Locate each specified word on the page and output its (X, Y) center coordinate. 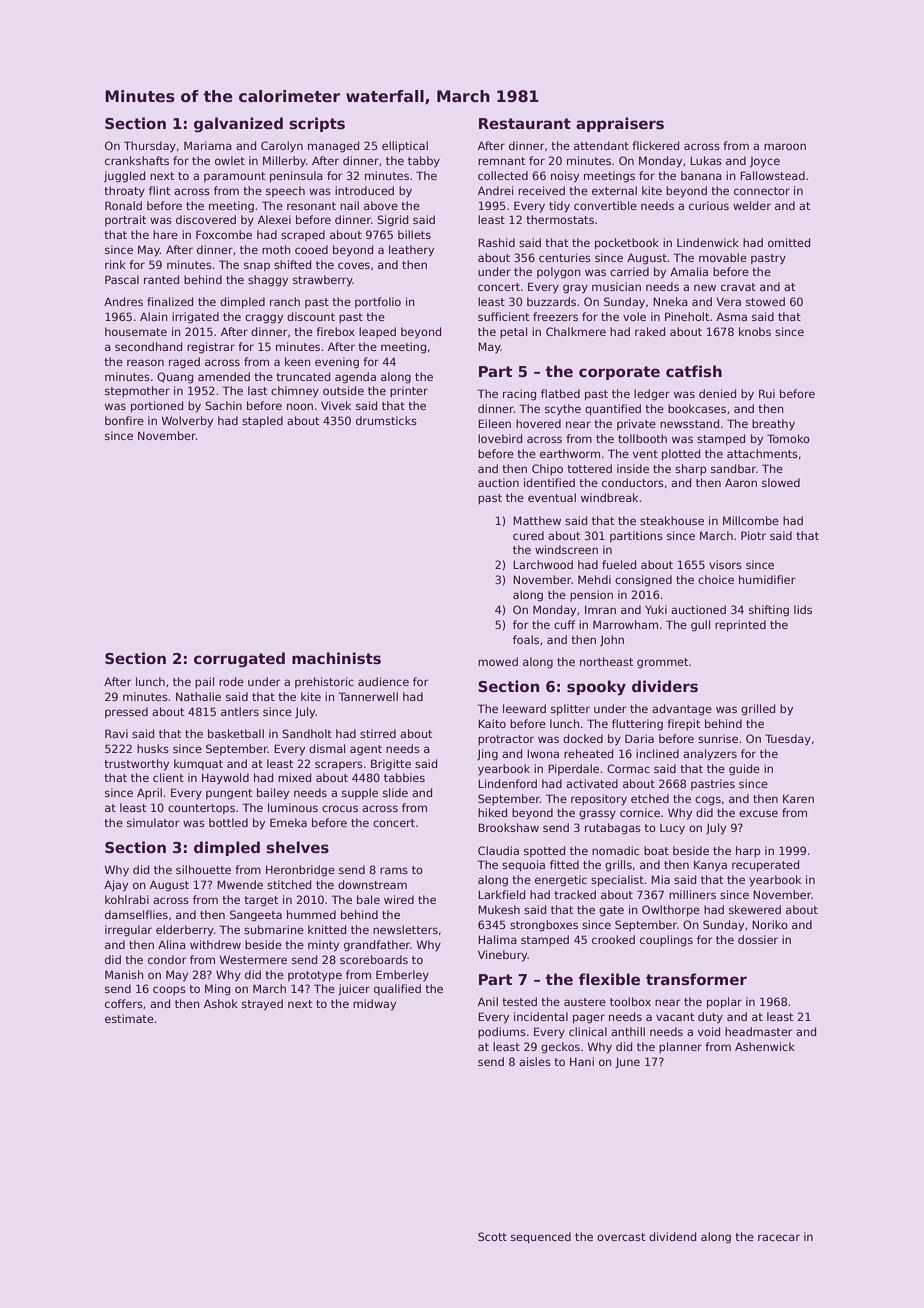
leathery (411, 251)
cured (528, 535)
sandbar (733, 468)
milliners (692, 894)
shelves (297, 847)
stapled (262, 421)
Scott (492, 1236)
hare (165, 234)
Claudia (498, 850)
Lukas (706, 160)
